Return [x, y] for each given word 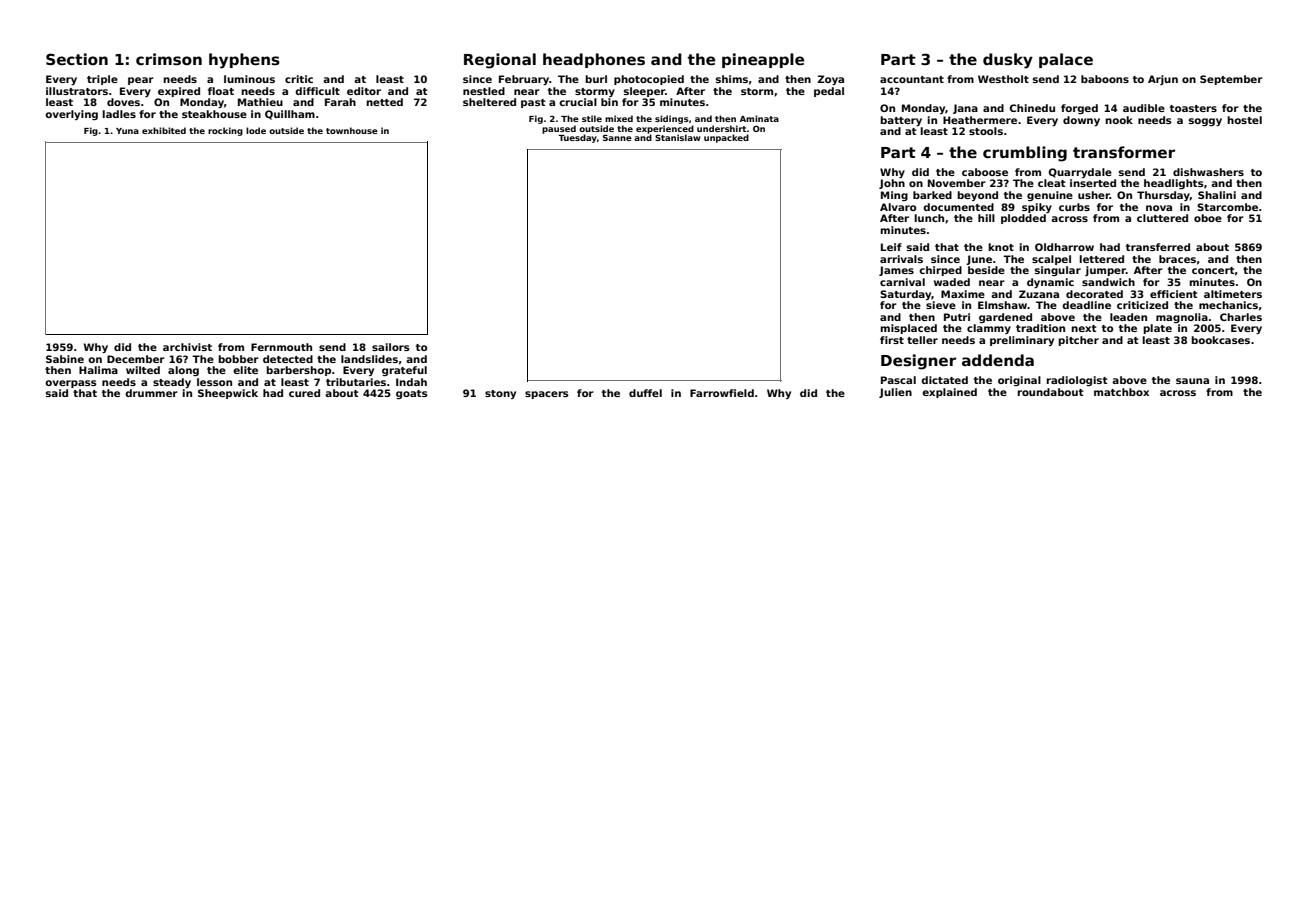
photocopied [649, 80]
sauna [1192, 381]
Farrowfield [722, 393]
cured [304, 393]
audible [1144, 108]
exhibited [164, 130]
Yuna [127, 131]
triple [102, 80]
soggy [1205, 122]
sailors [391, 347]
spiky [1037, 208]
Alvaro [898, 207]
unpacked [726, 138]
